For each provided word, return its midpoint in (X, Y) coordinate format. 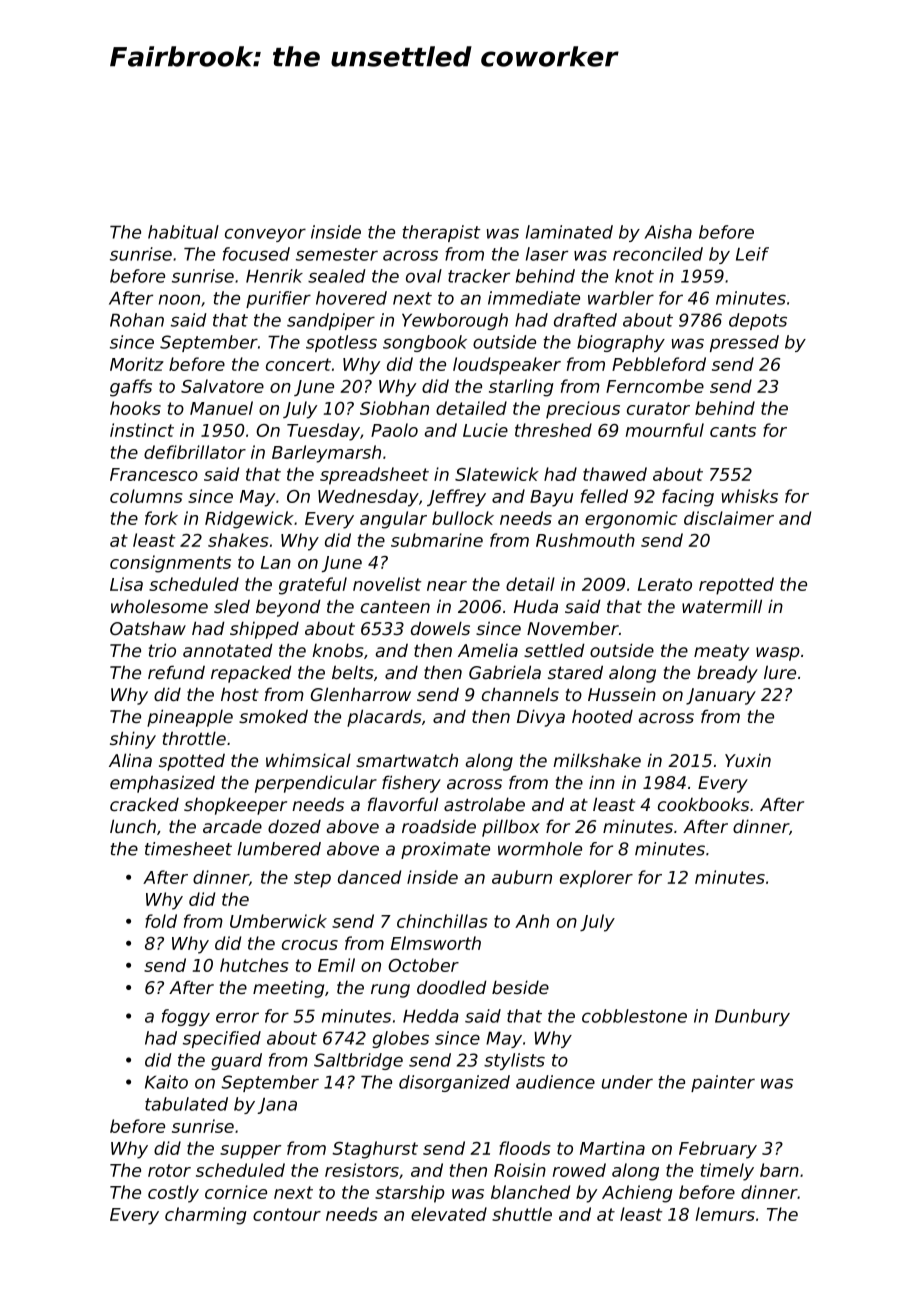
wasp (778, 654)
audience (555, 1082)
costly (173, 1194)
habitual (183, 232)
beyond (288, 608)
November (573, 628)
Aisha (668, 232)
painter (723, 1083)
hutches (254, 965)
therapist (441, 233)
